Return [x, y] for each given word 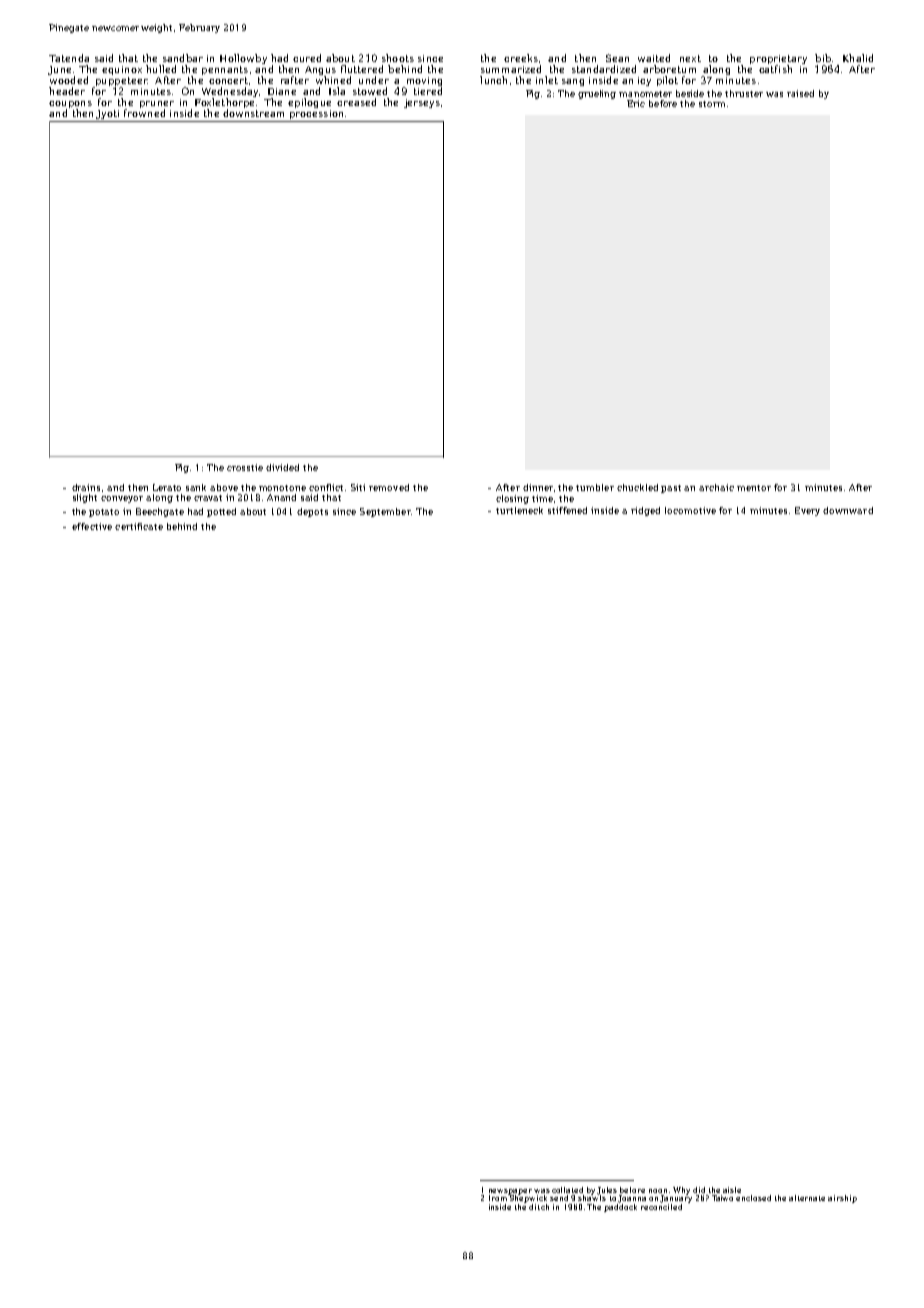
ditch [539, 1207]
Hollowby [243, 59]
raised [800, 93]
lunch [493, 80]
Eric [636, 103]
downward [848, 510]
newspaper [510, 1192]
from [498, 1198]
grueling [597, 94]
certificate [139, 526]
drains [86, 487]
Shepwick [528, 1199]
